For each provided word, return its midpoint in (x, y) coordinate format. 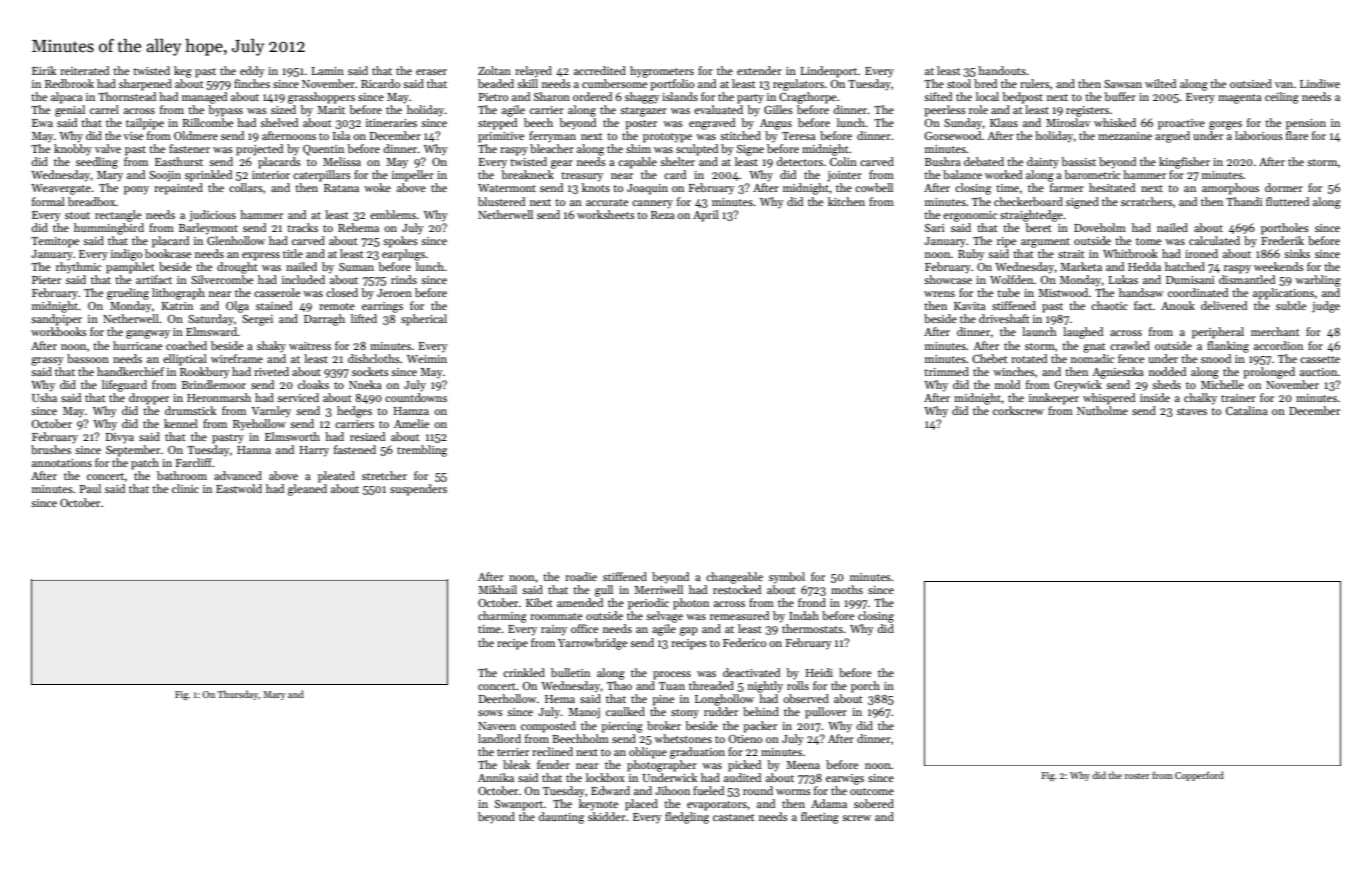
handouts (1002, 70)
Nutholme (1102, 410)
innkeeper (1054, 399)
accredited (600, 70)
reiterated (84, 70)
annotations (62, 463)
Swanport (519, 805)
